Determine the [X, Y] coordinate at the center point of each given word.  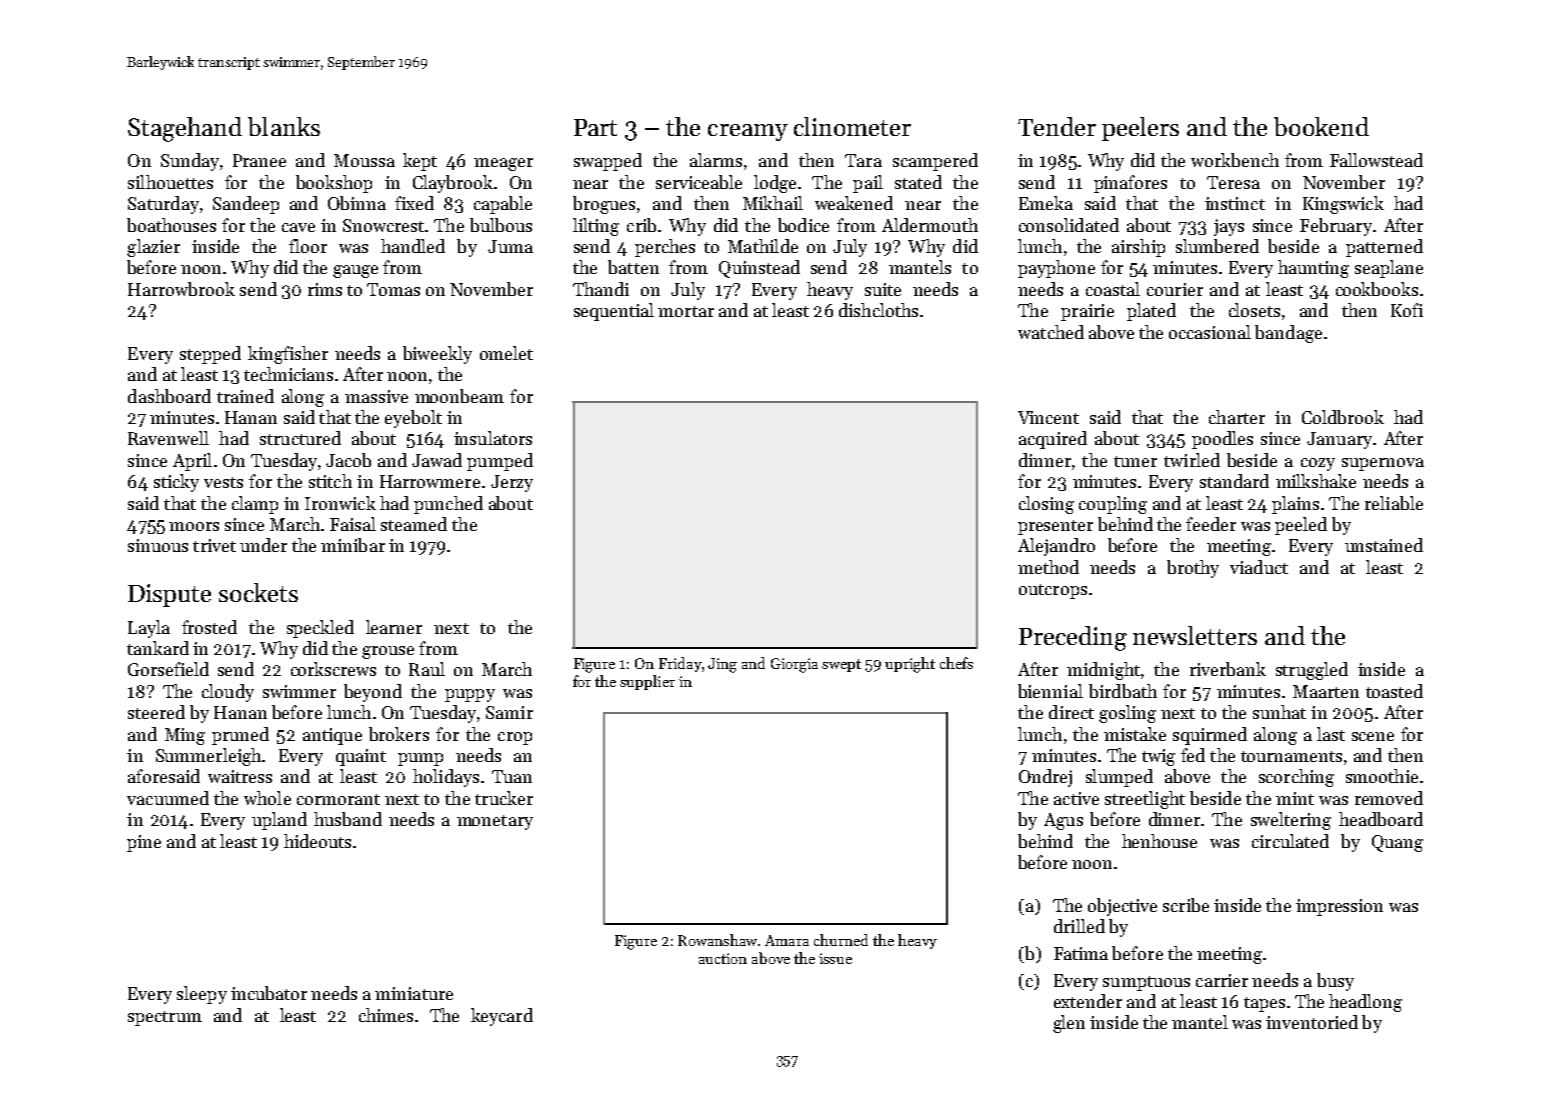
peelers [1140, 129]
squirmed [1210, 736]
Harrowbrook [181, 289]
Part [595, 127]
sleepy [202, 995]
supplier [647, 682]
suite [883, 289]
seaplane [1389, 269]
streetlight [1145, 800]
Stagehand [185, 129]
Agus [1063, 821]
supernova [1383, 464]
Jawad [437, 460]
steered [156, 712]
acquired [1053, 440]
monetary [495, 822]
